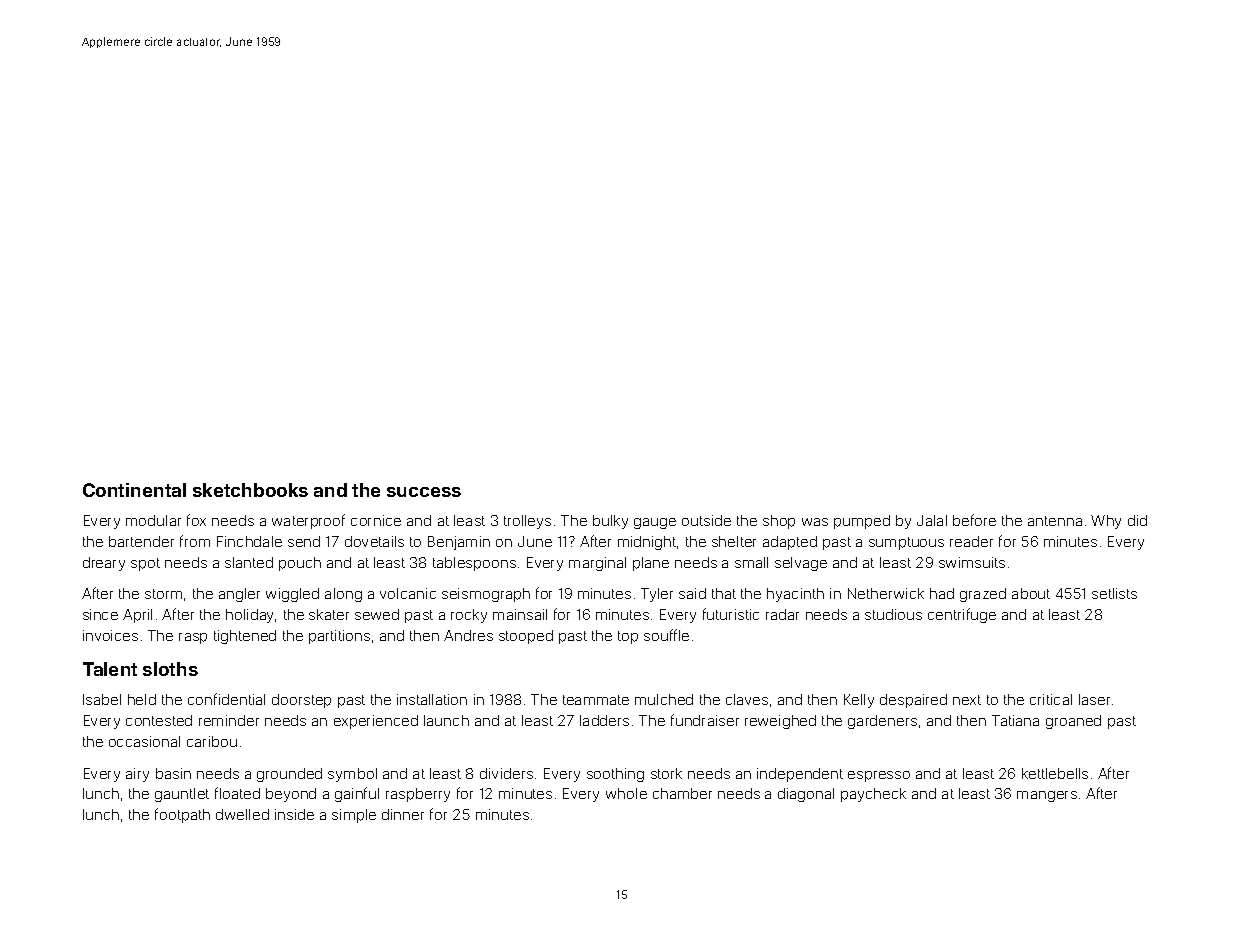 Image resolution: width=1233 pixels, height=952 pixels. Describe the element at coordinates (145, 564) in the screenshot. I see `spot` at that location.
